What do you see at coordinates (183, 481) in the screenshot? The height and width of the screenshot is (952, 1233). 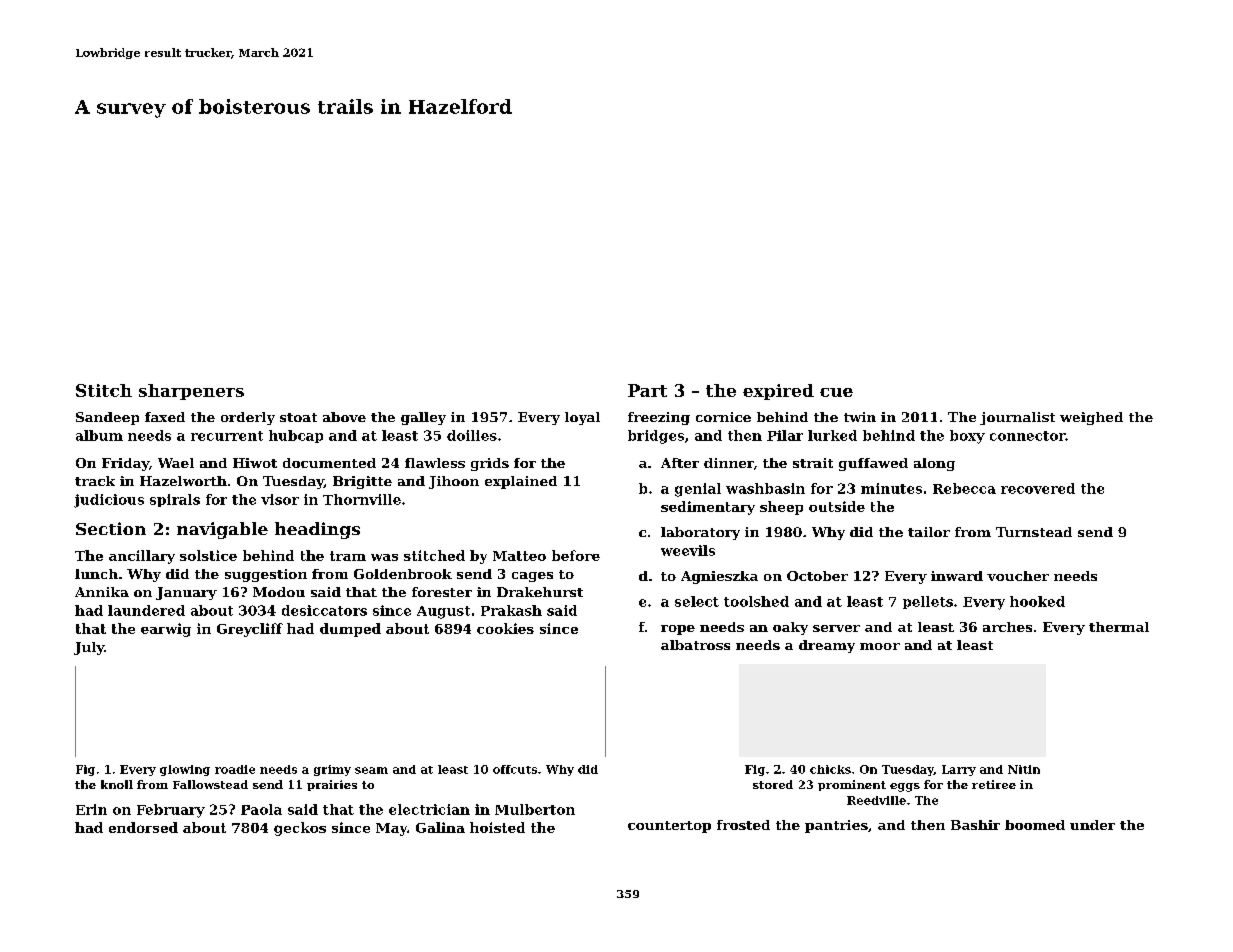 I see `Hazelworth` at bounding box center [183, 481].
